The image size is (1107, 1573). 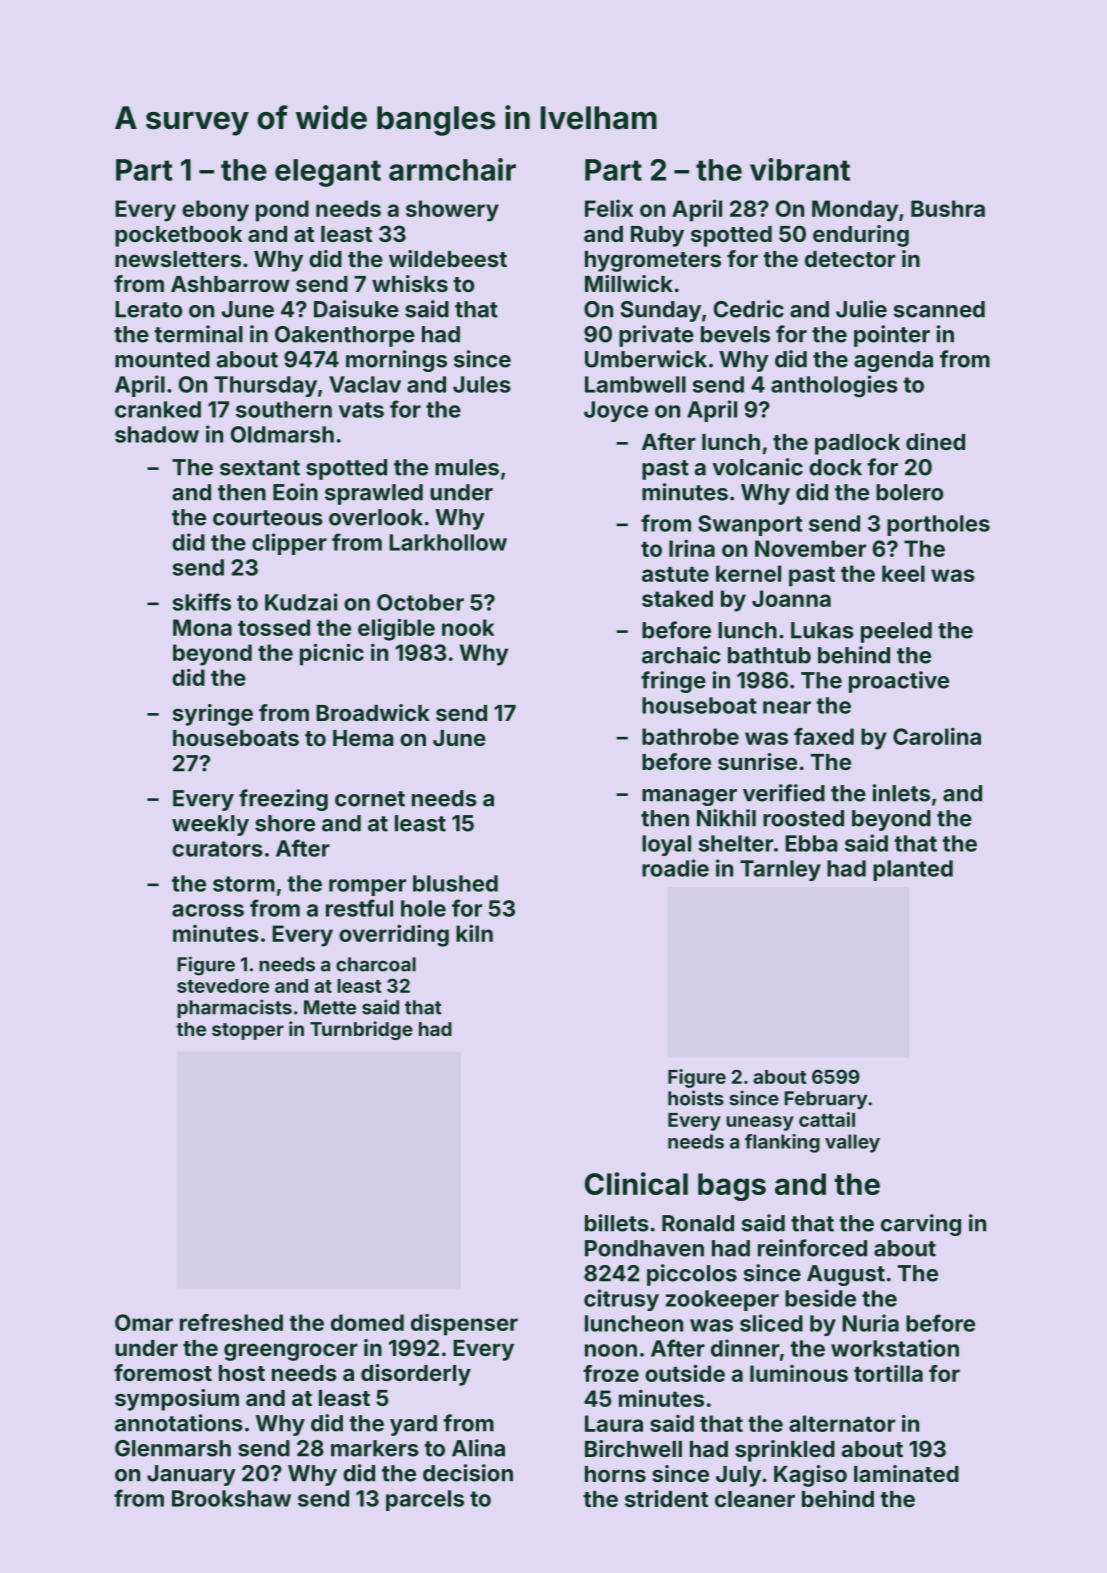 I want to click on eligible, so click(x=396, y=629).
